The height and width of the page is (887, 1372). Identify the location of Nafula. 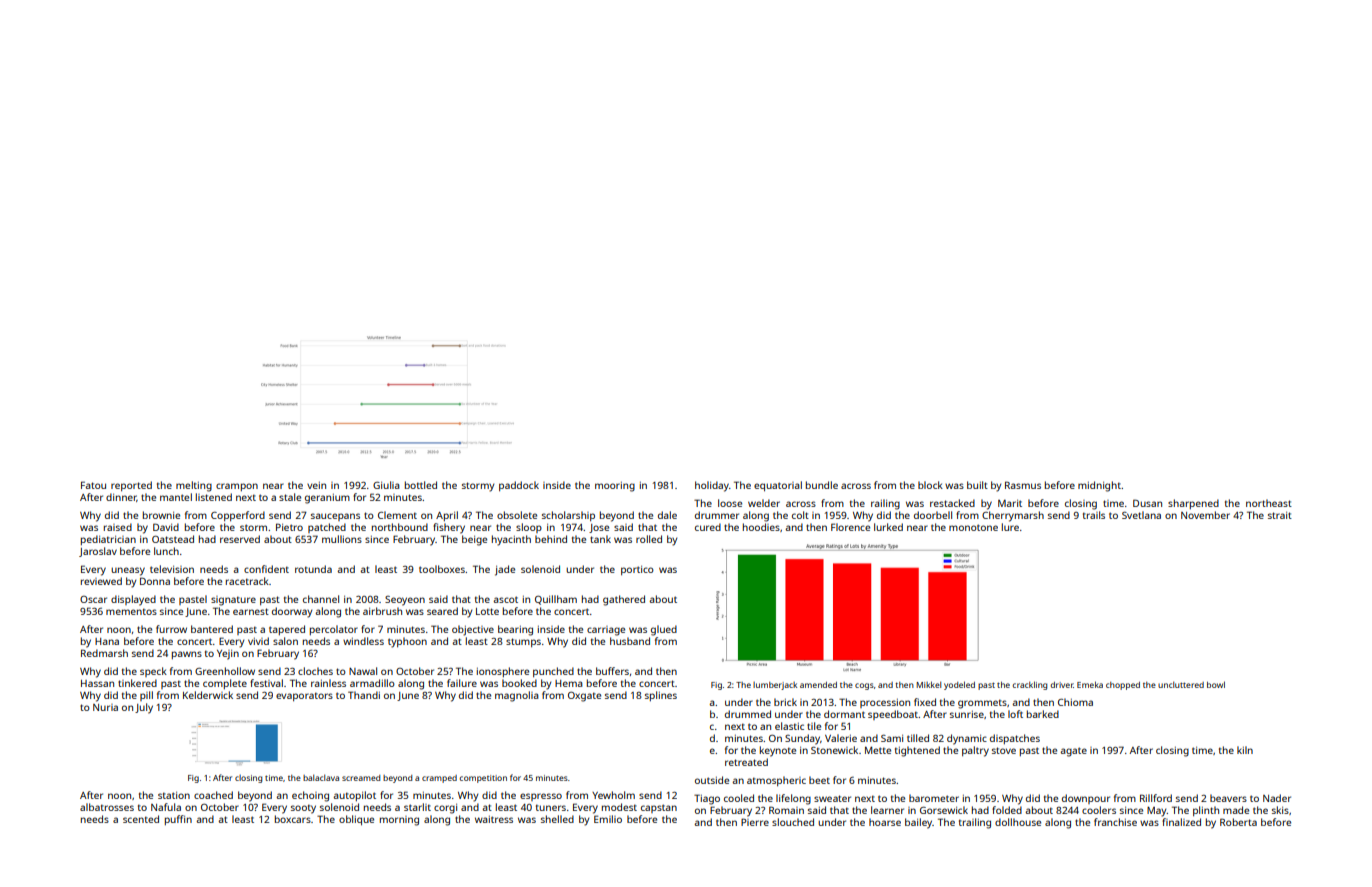
(166, 807).
